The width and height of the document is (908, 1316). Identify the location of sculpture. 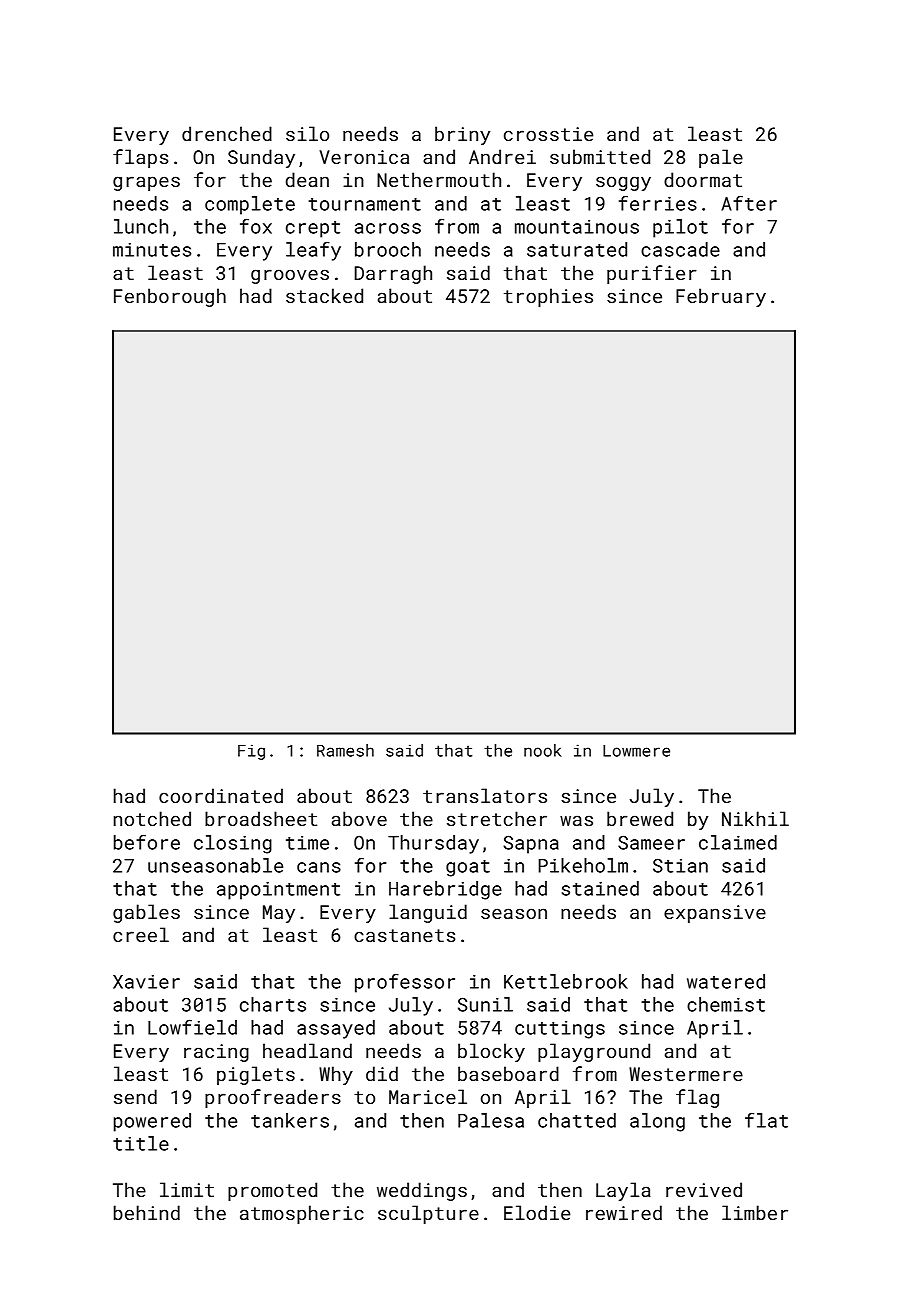
(428, 1214).
